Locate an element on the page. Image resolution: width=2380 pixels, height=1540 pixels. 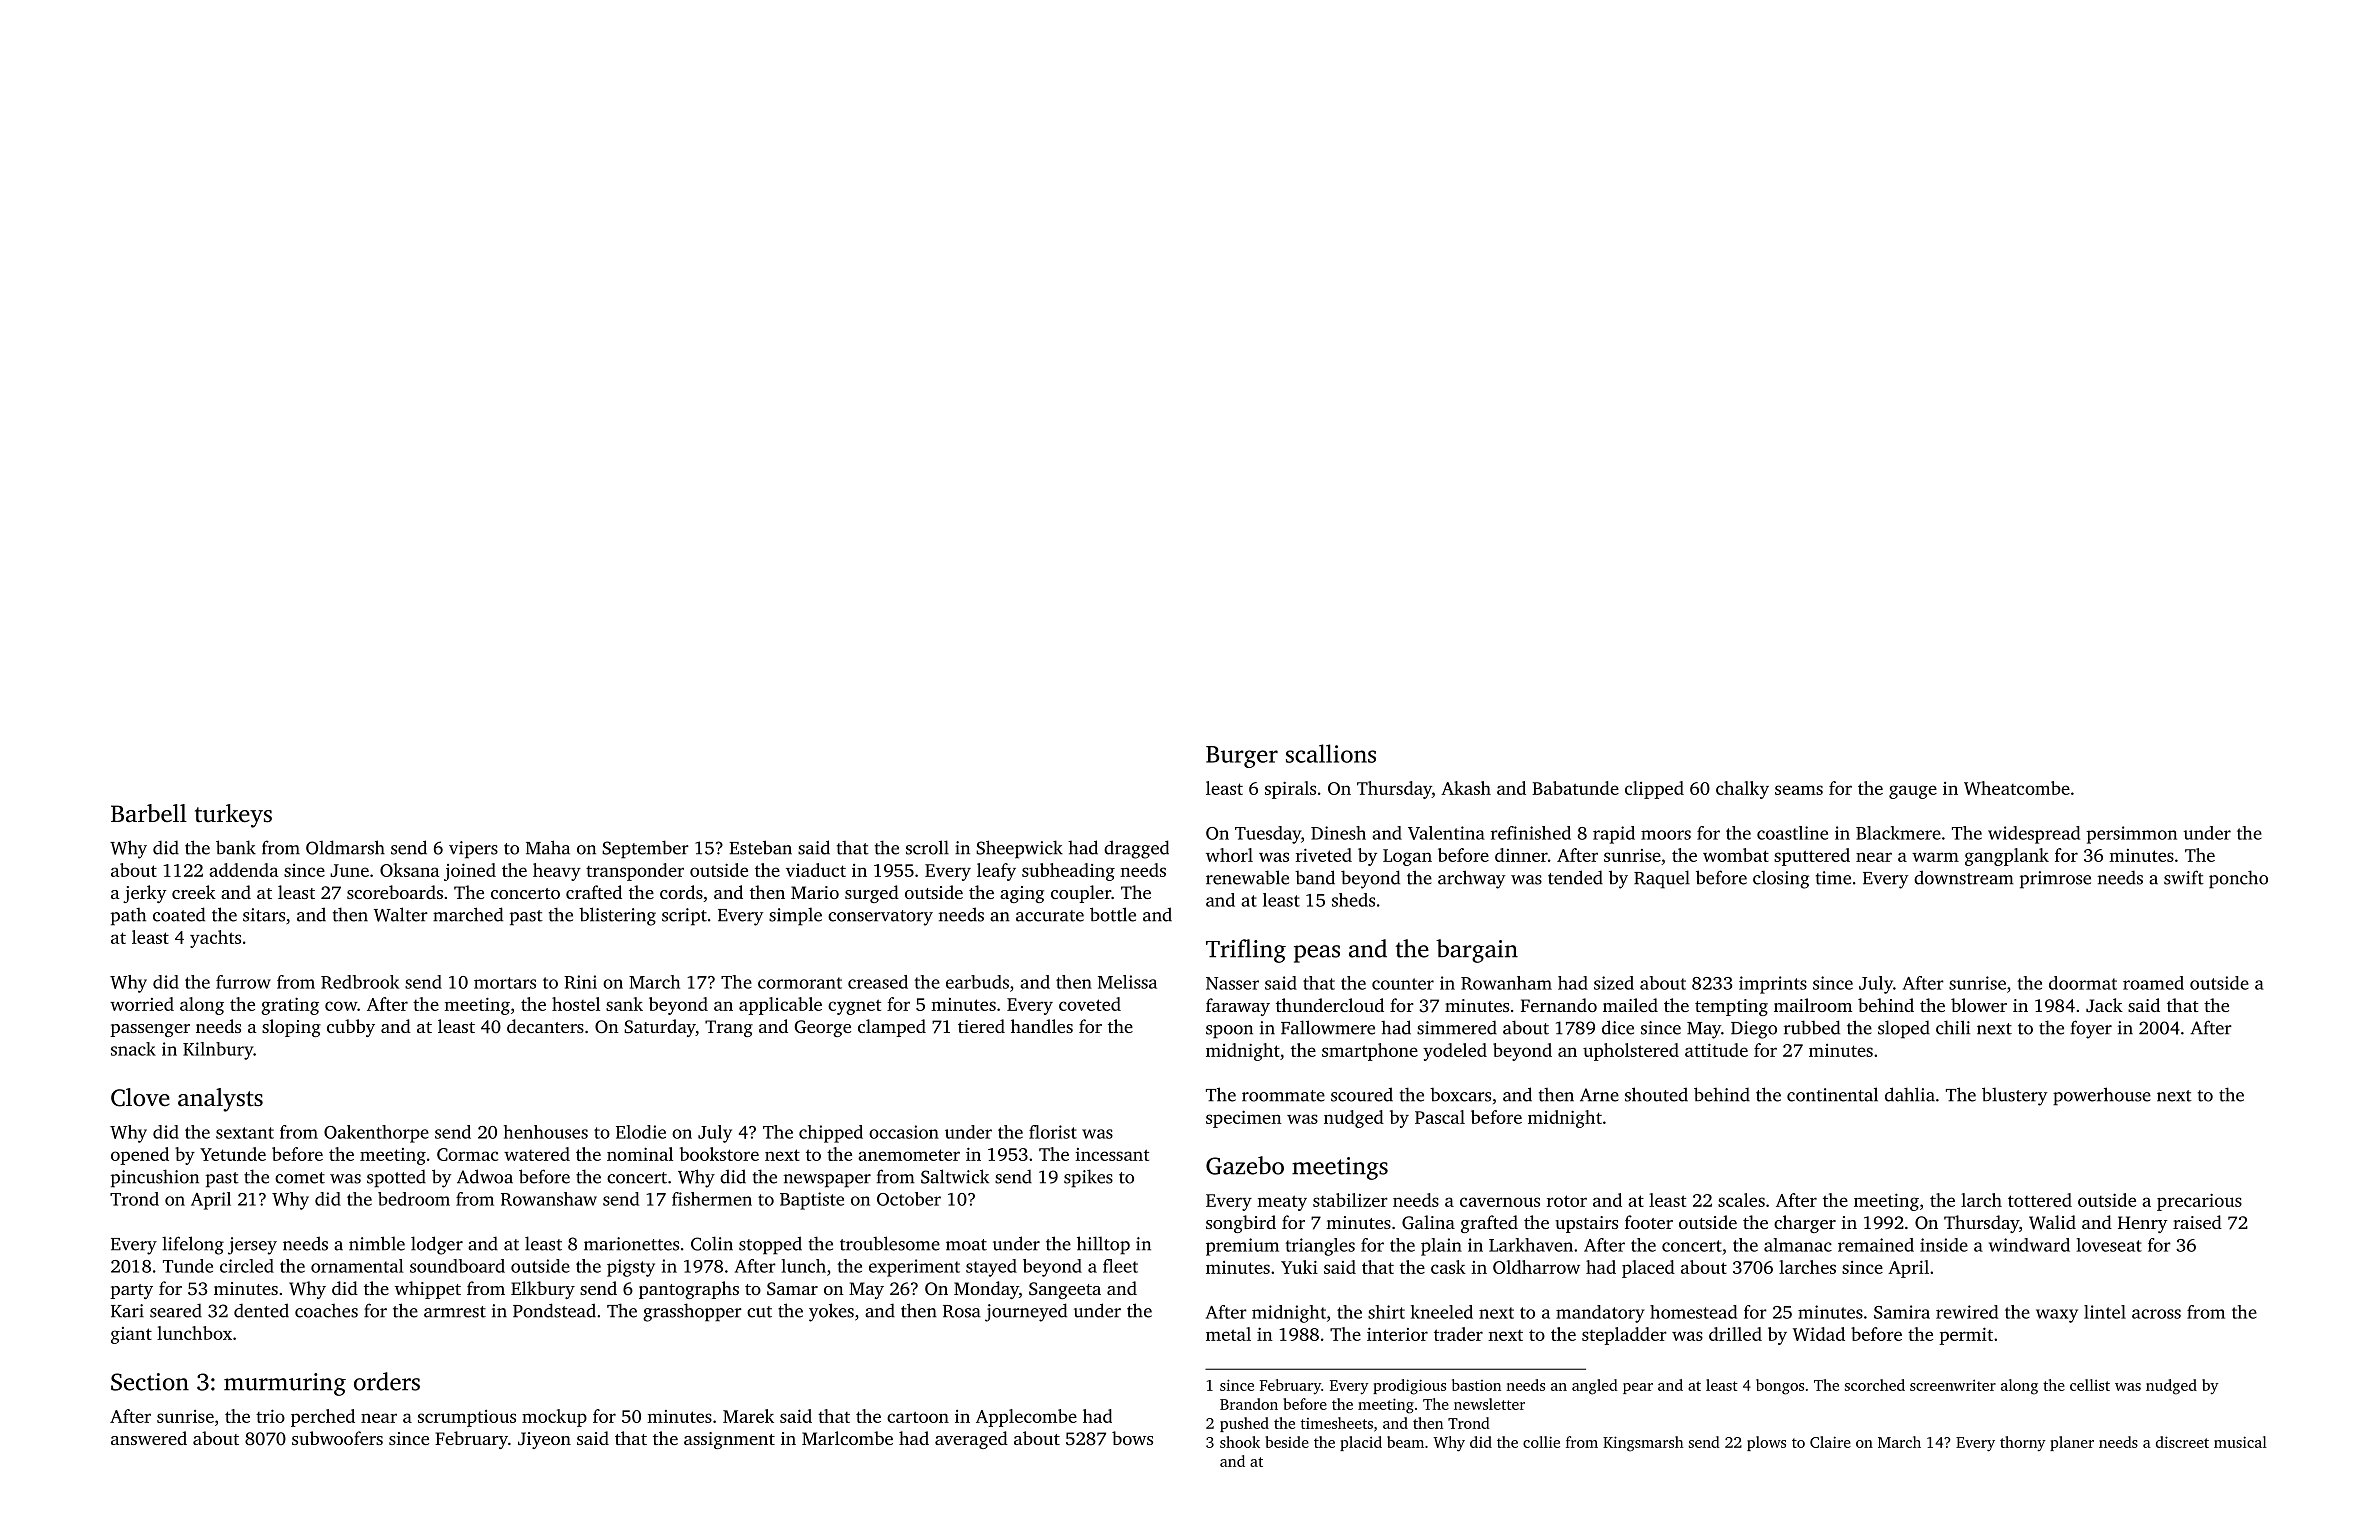
tottered is located at coordinates (2040, 1200).
